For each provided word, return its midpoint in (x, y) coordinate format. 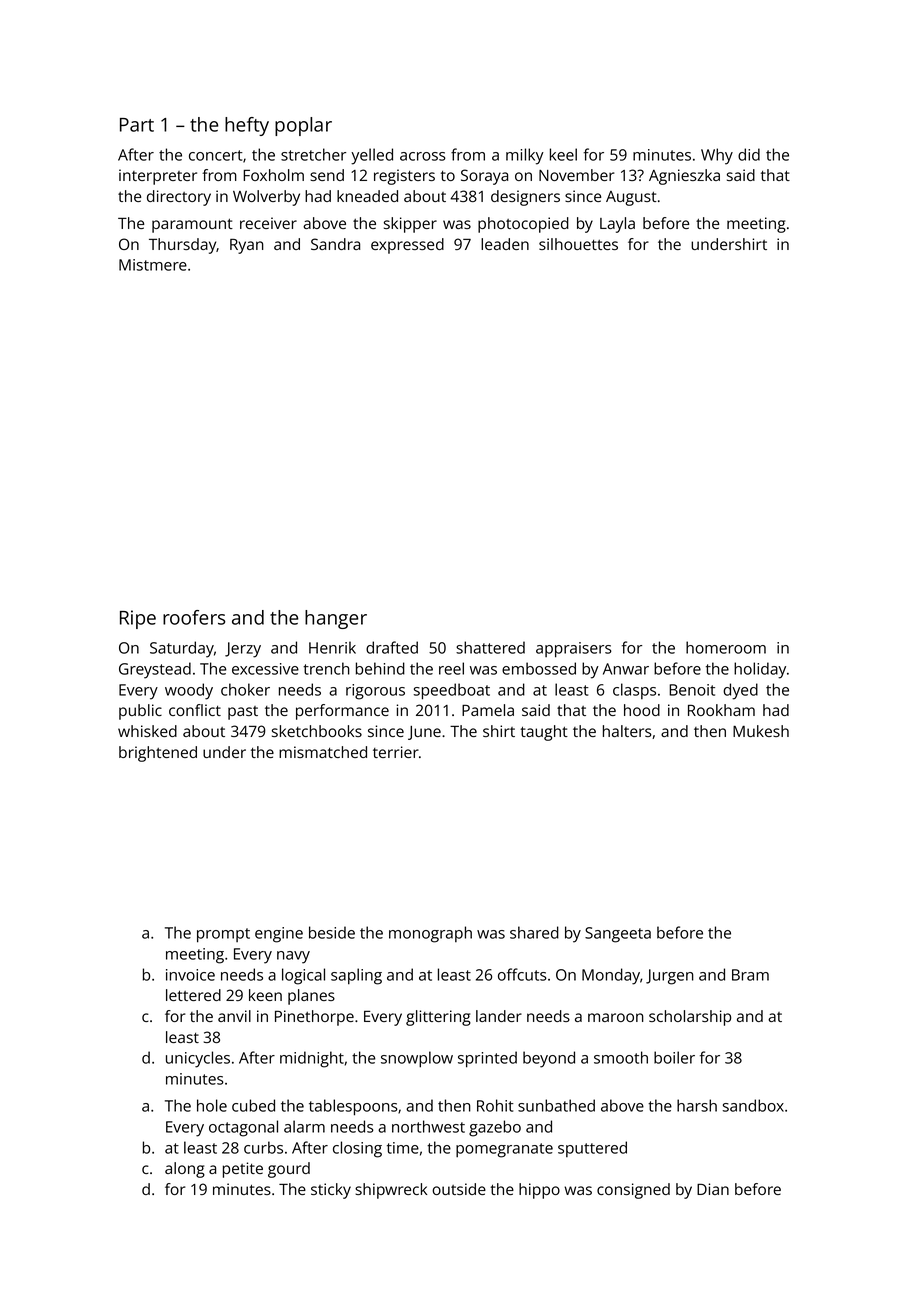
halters (627, 731)
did (749, 154)
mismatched (323, 752)
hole (212, 1105)
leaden (505, 244)
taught (544, 733)
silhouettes (578, 244)
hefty (247, 126)
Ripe (138, 619)
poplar (303, 126)
